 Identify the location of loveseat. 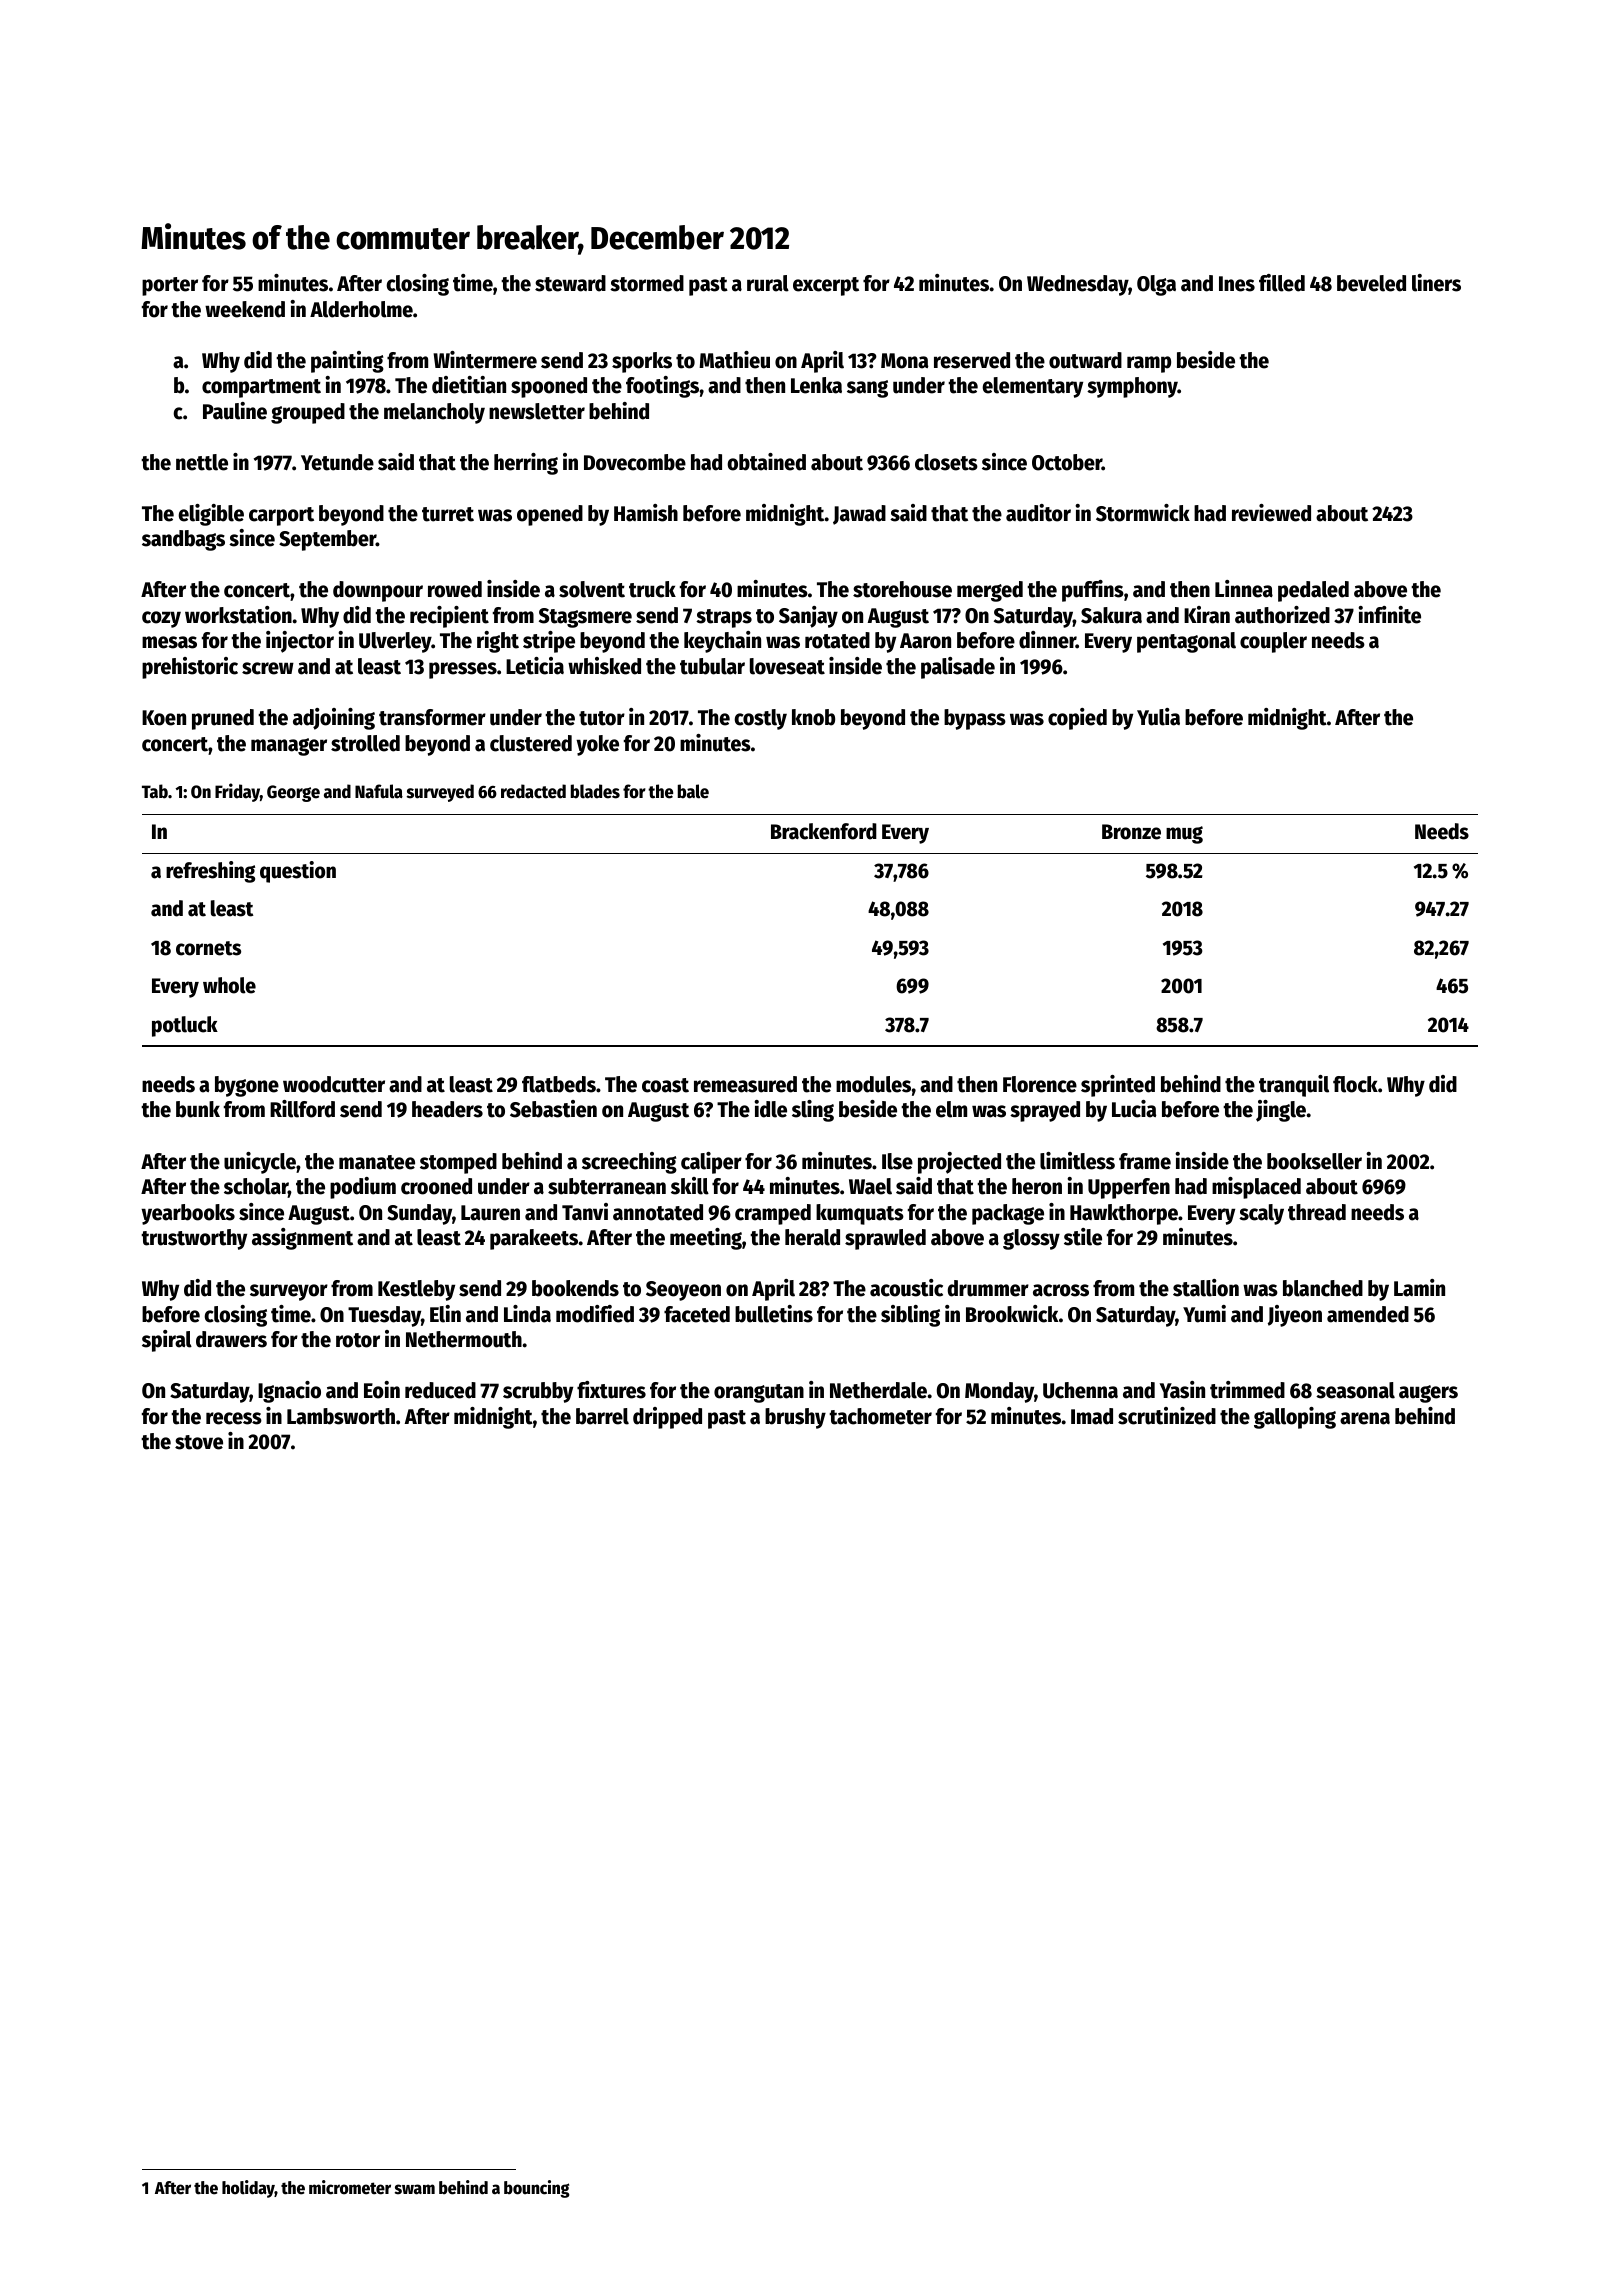
(787, 666).
